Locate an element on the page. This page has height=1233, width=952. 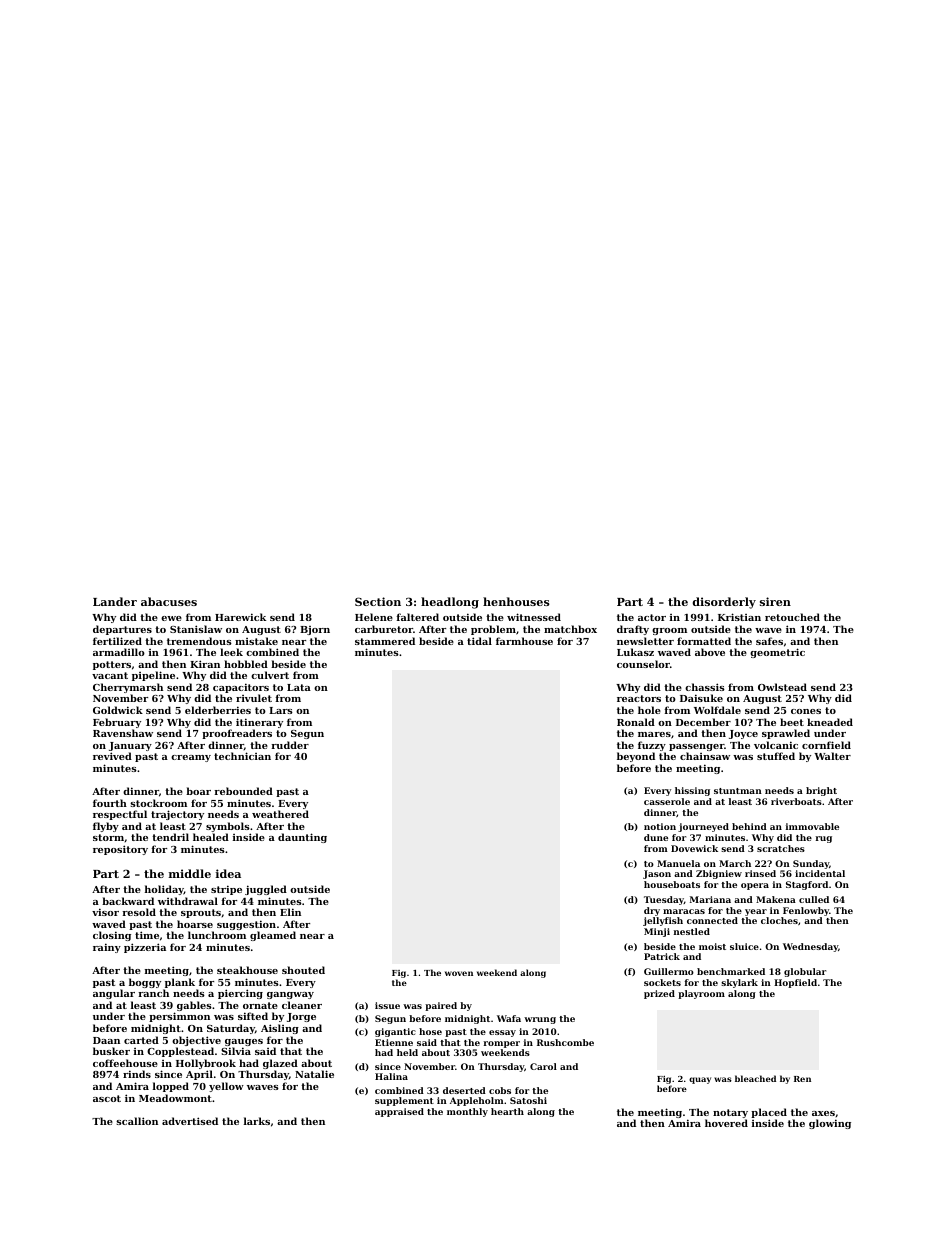
Hopfield is located at coordinates (795, 983).
